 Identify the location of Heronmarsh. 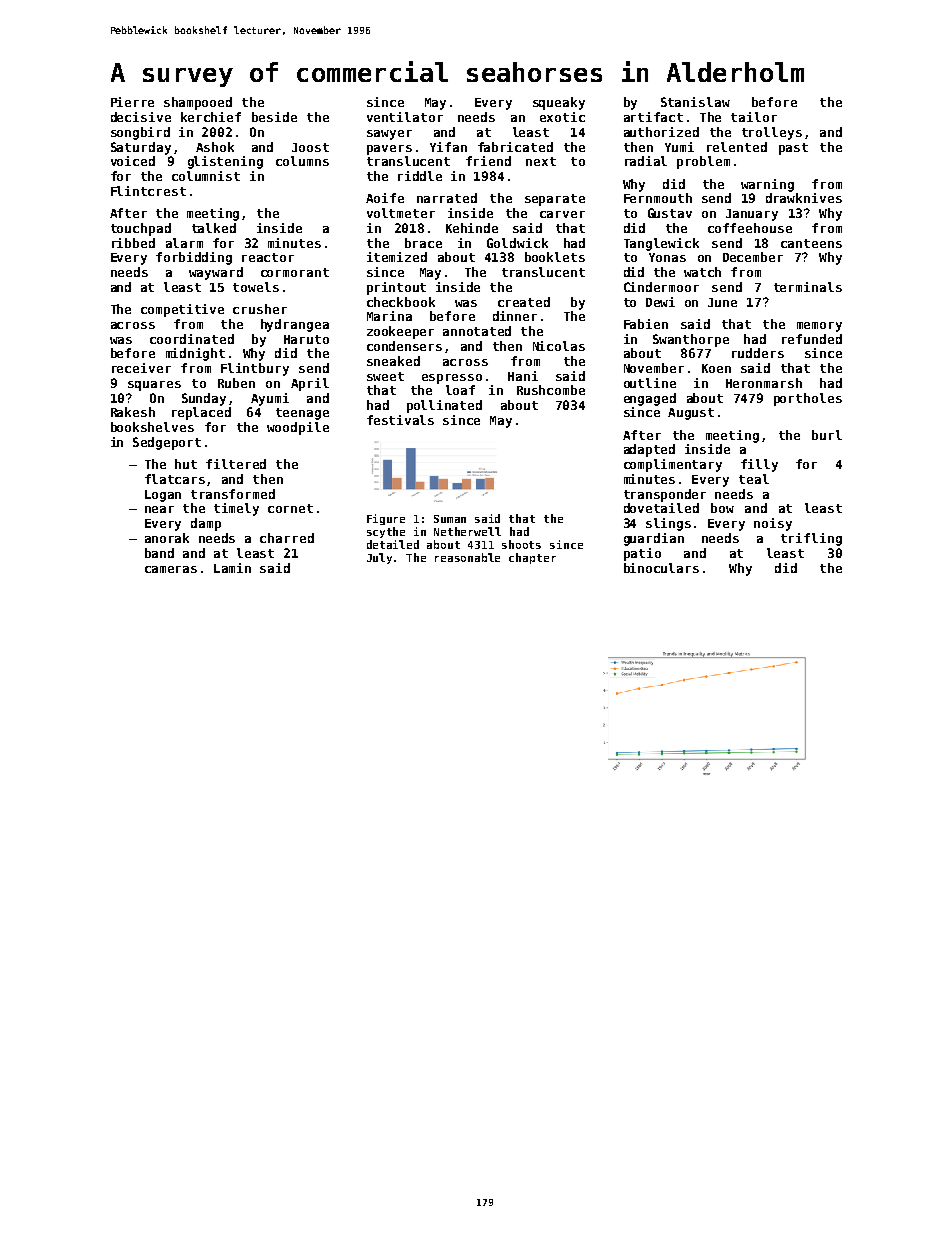
(764, 383).
